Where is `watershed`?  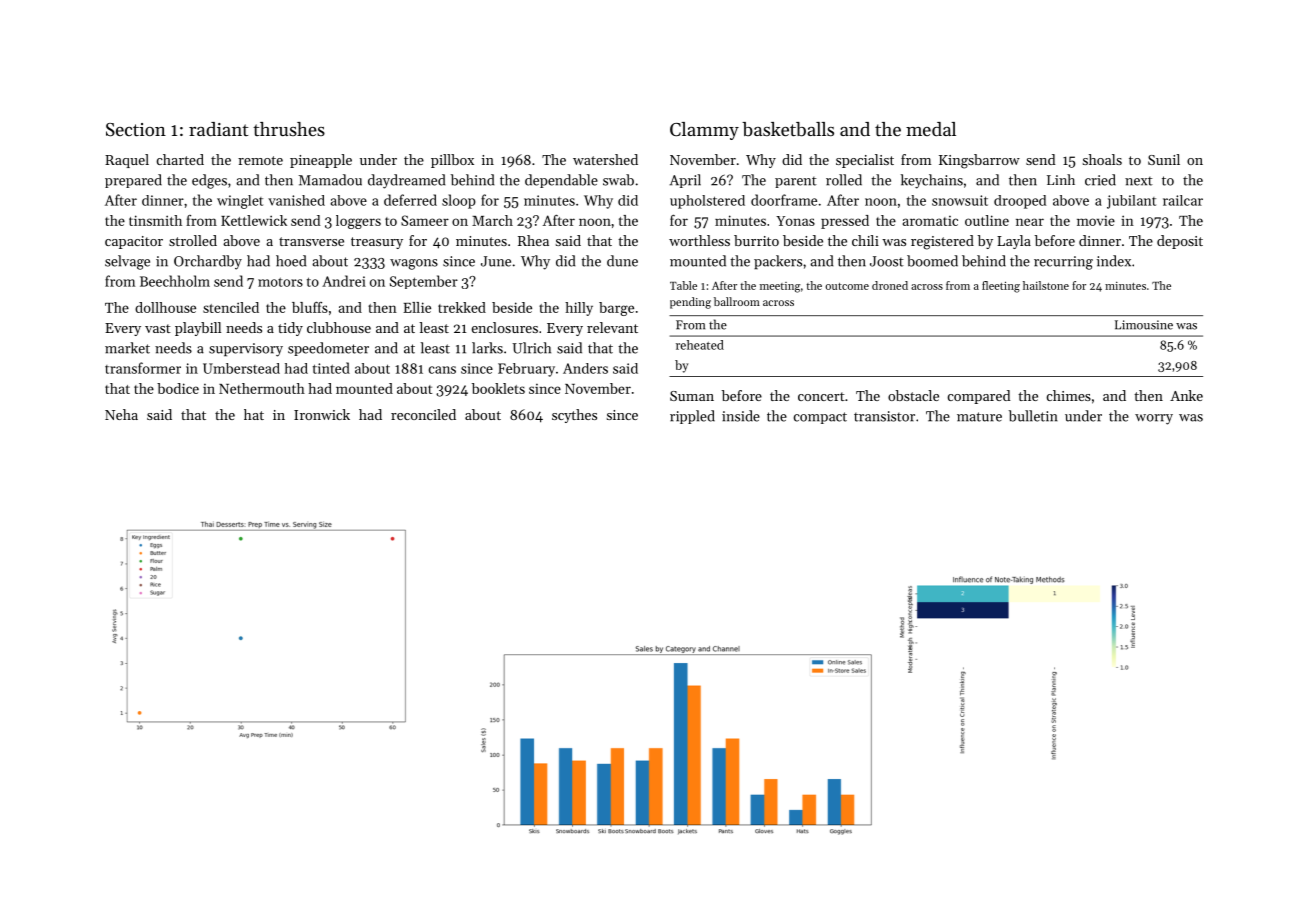
watershed is located at coordinates (605, 159).
